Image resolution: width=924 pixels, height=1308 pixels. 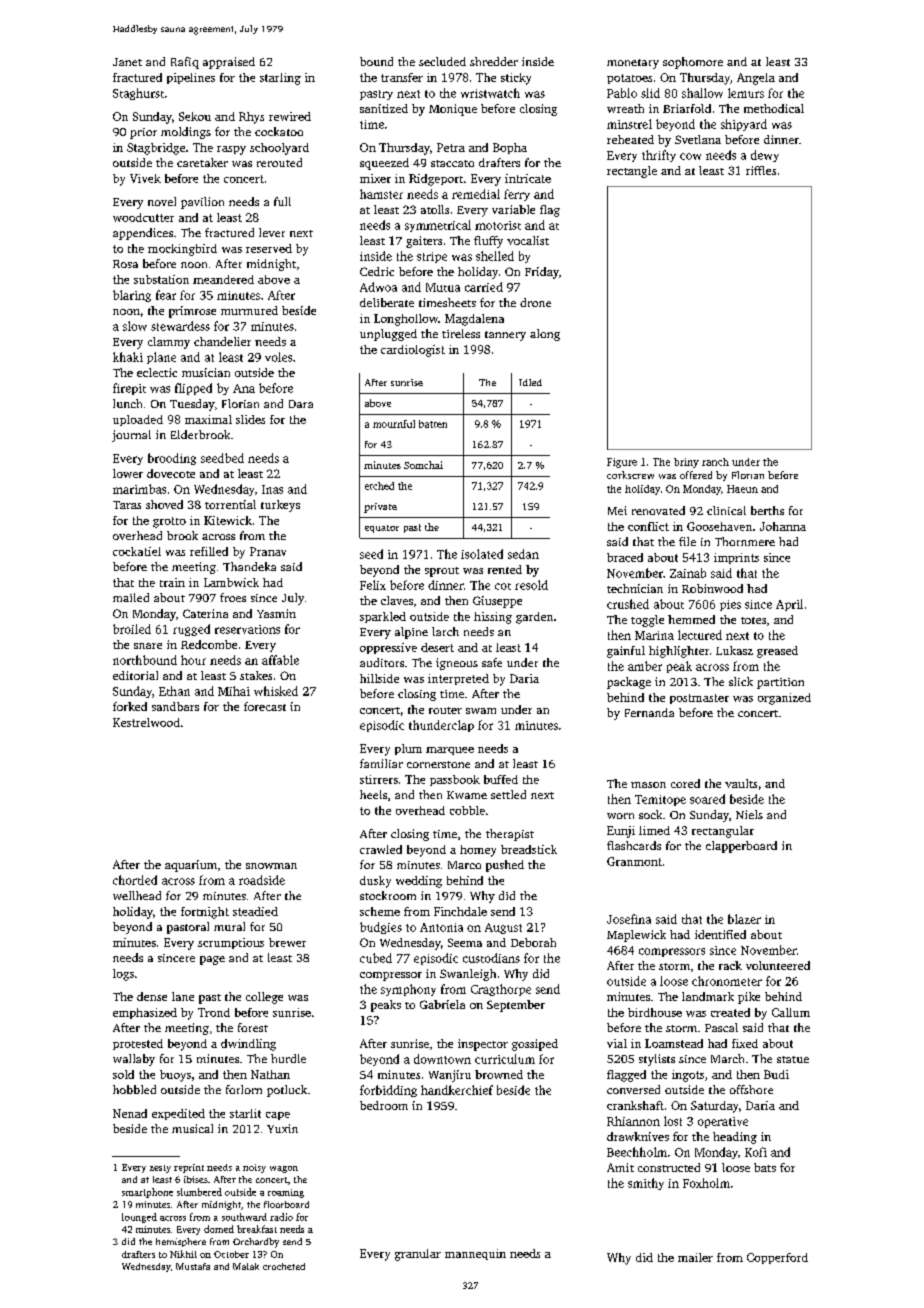 What do you see at coordinates (736, 558) in the document?
I see `imprints` at bounding box center [736, 558].
